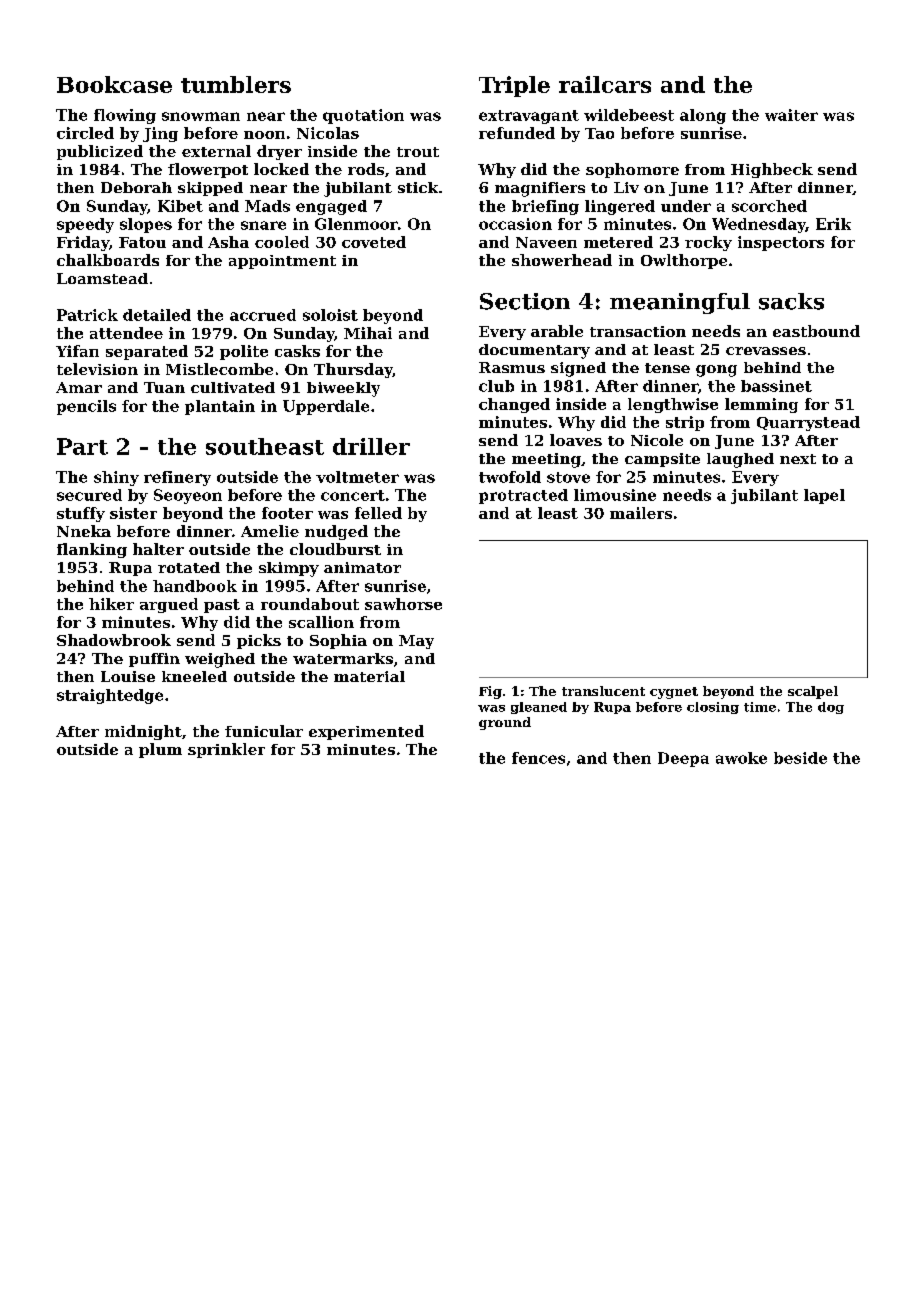 The height and width of the page is (1308, 924). Describe the element at coordinates (195, 586) in the page. I see `handbook` at that location.
